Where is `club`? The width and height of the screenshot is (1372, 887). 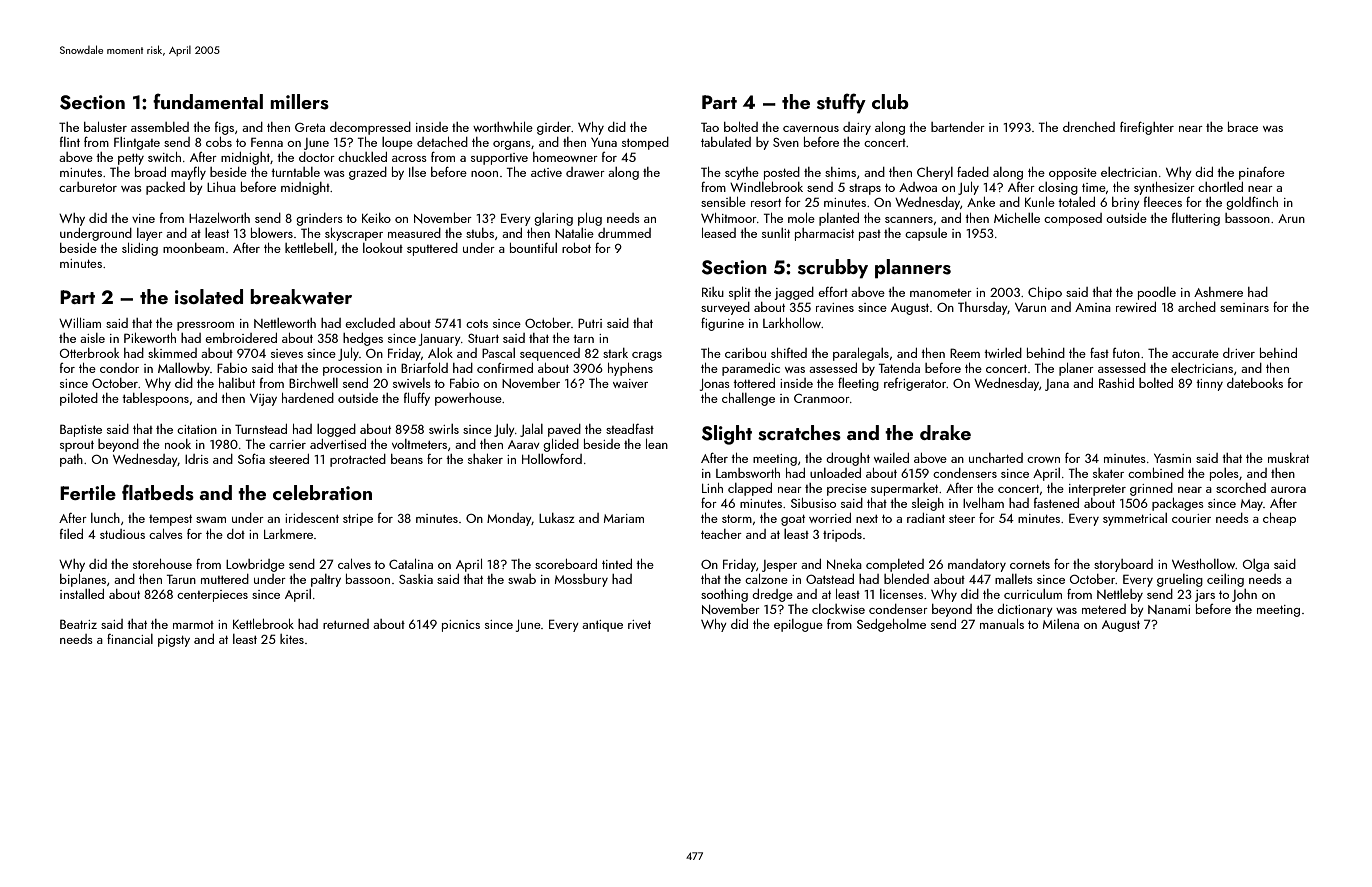
club is located at coordinates (890, 101).
